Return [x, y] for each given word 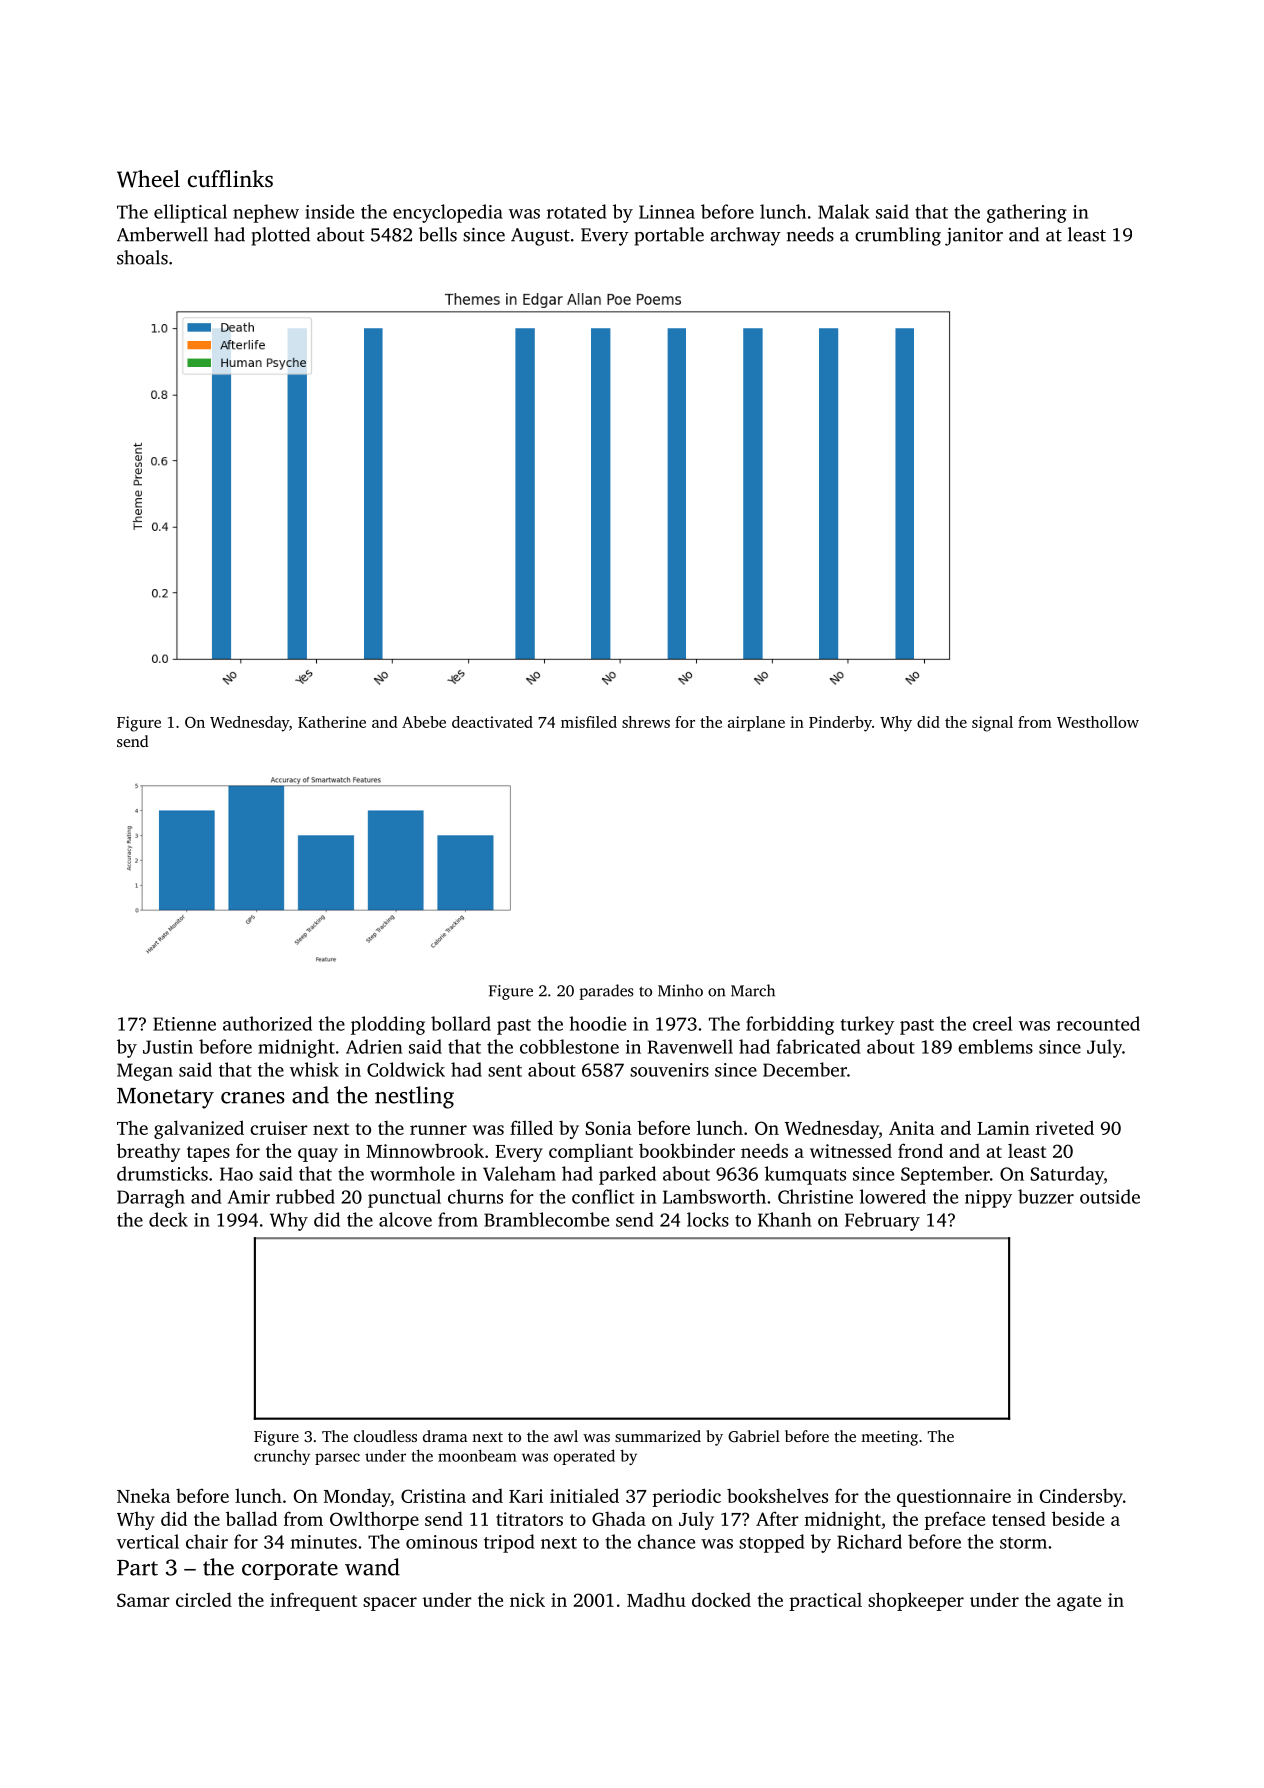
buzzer [1046, 1196]
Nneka [143, 1495]
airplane [756, 724]
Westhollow [1098, 722]
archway [745, 236]
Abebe [424, 722]
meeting [889, 1438]
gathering [1027, 213]
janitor [974, 237]
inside [329, 211]
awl [566, 1436]
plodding [388, 1025]
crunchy [282, 1457]
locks [708, 1219]
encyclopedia [448, 213]
